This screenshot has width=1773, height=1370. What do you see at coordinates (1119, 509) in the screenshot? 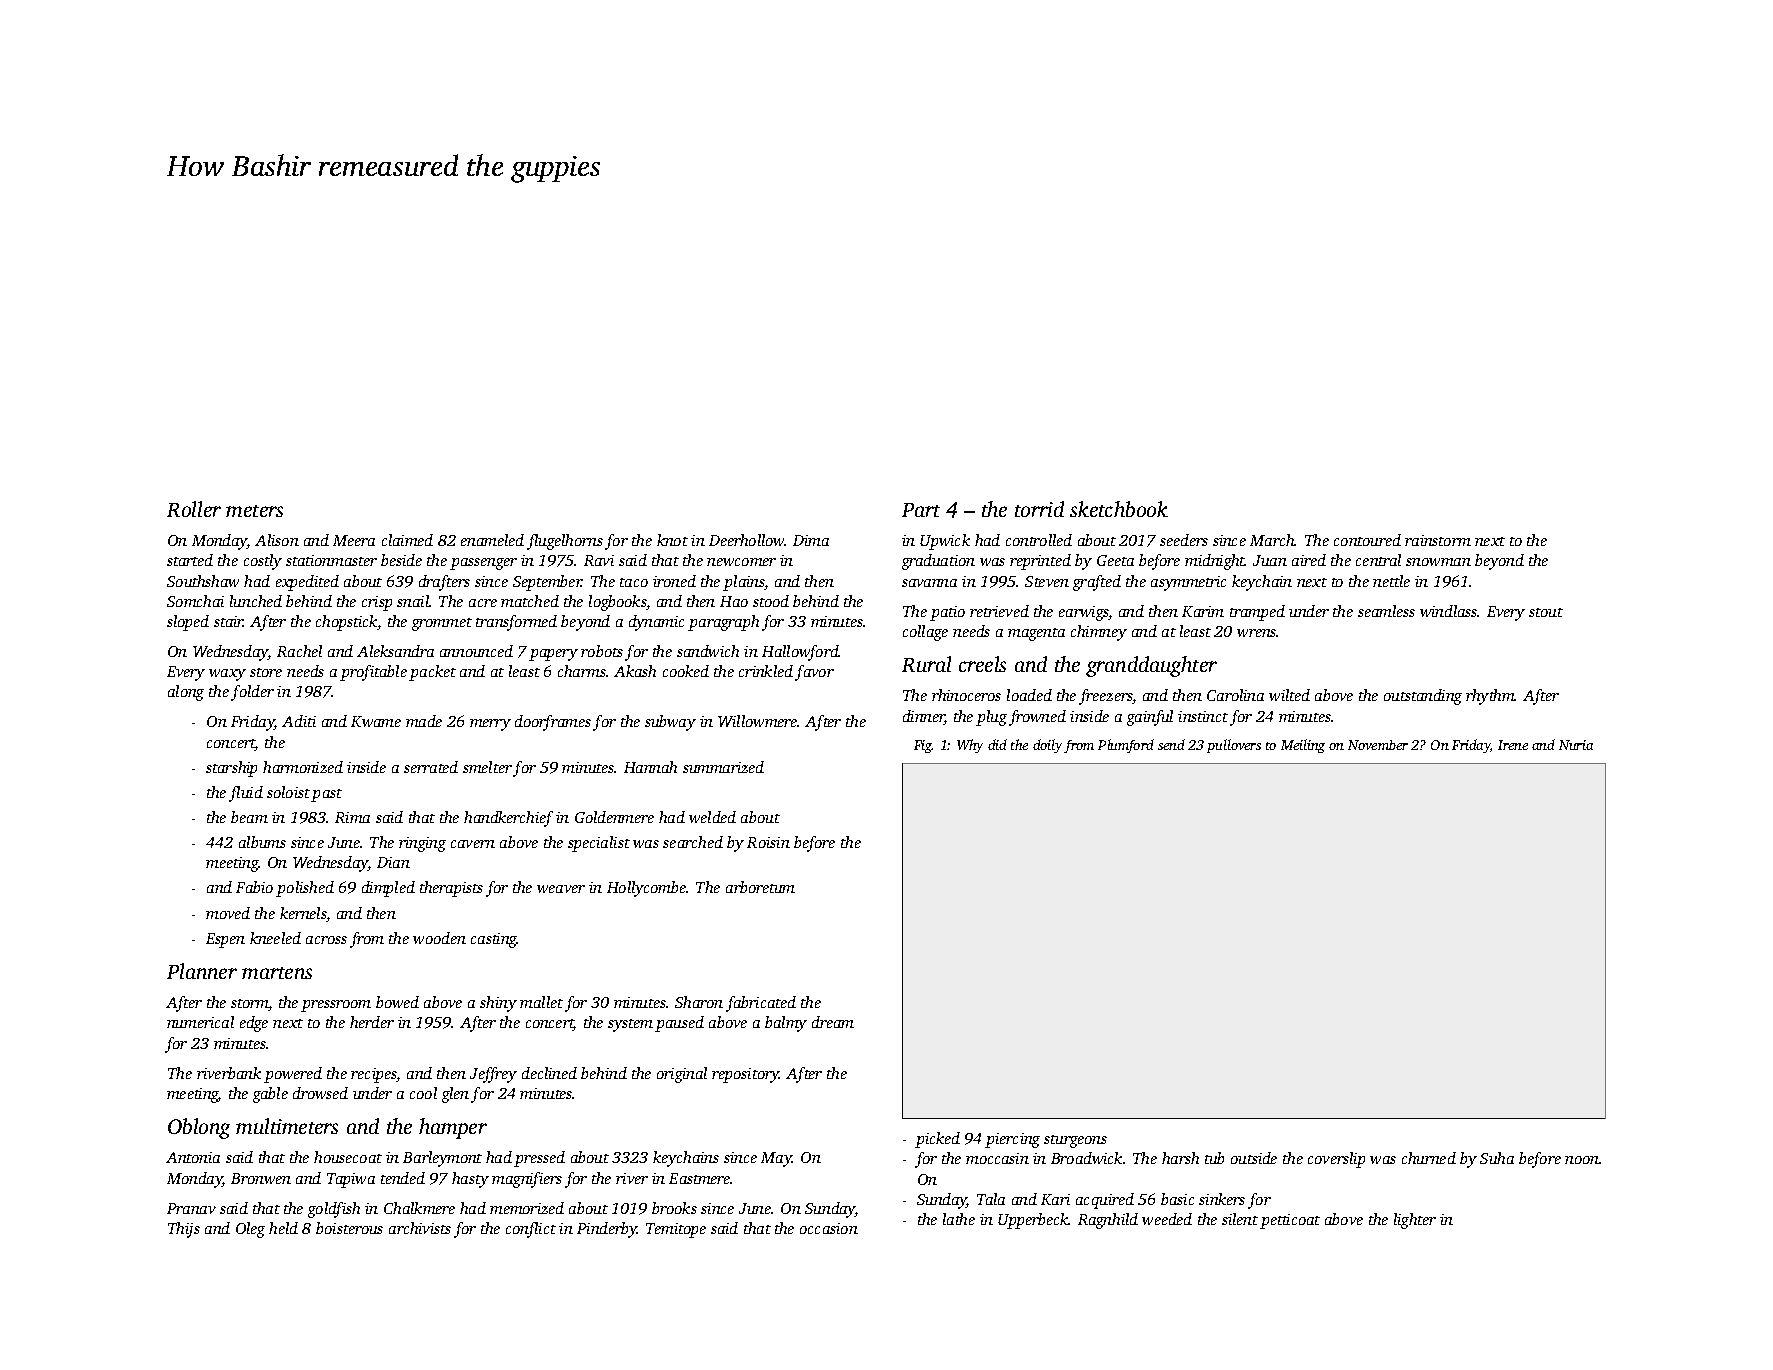
I see `sketchbook` at bounding box center [1119, 509].
